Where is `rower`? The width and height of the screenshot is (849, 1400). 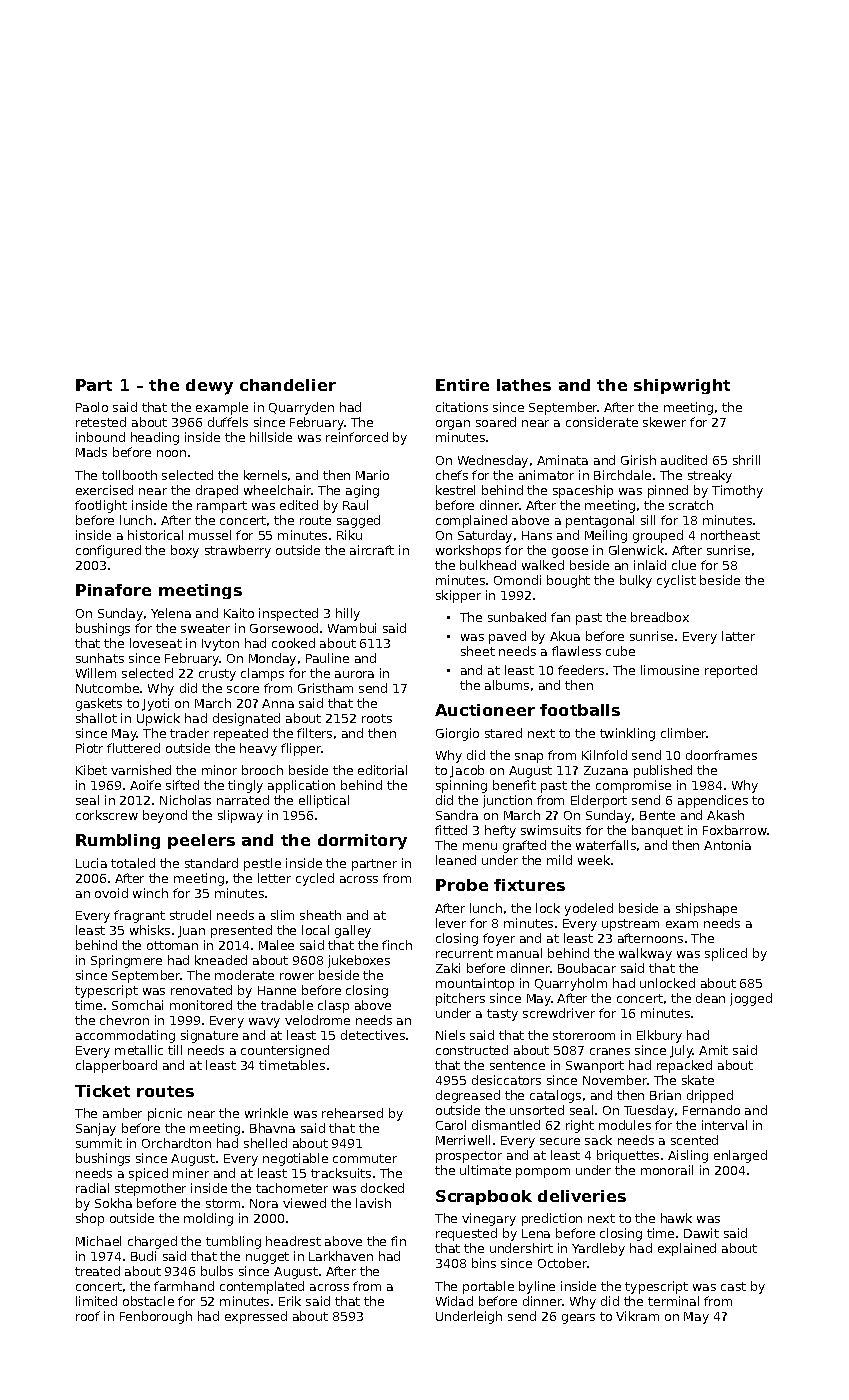
rower is located at coordinates (297, 976).
